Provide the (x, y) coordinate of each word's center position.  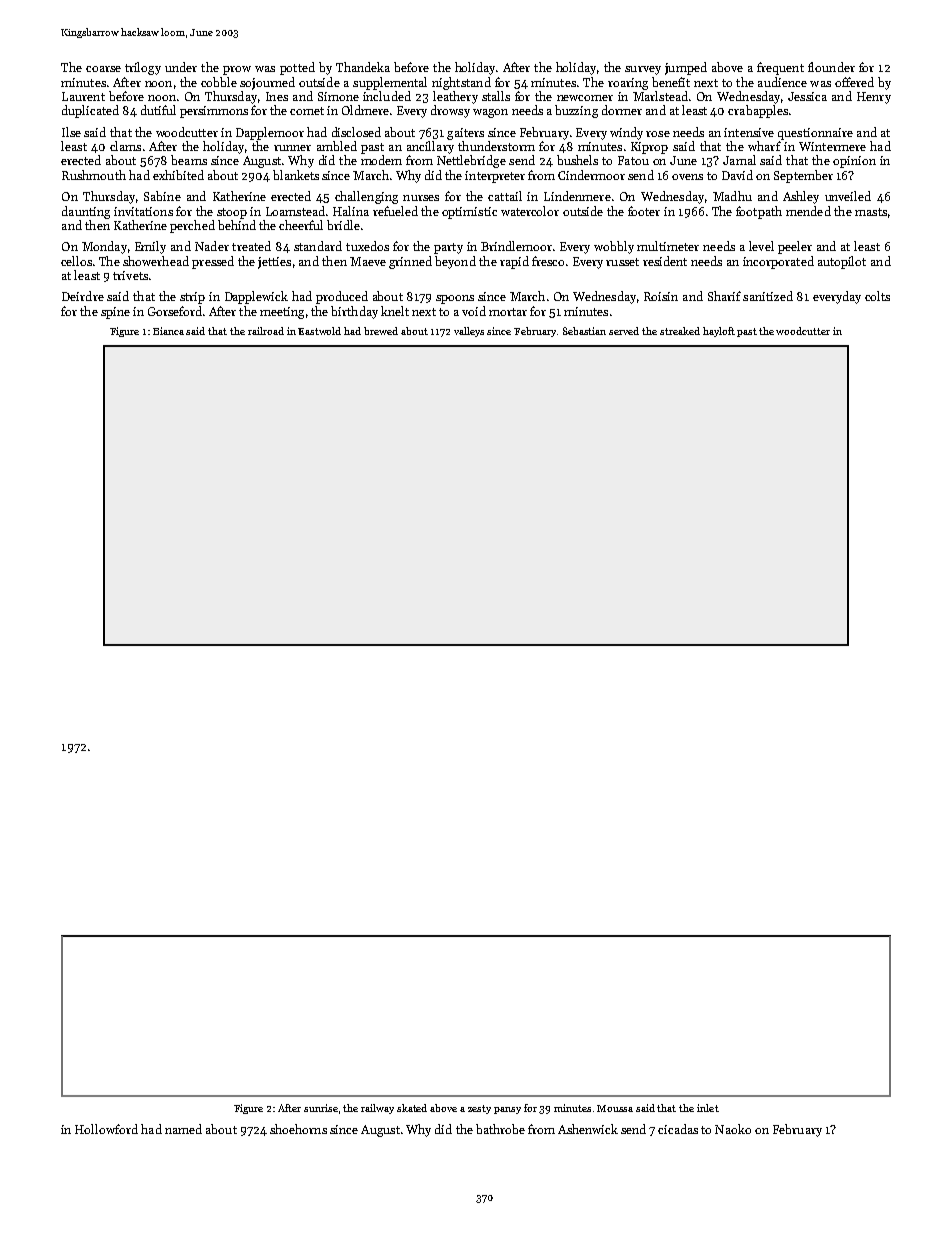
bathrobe (500, 1129)
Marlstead (660, 96)
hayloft (719, 332)
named (183, 1129)
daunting (86, 212)
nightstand (461, 83)
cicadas (678, 1129)
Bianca (168, 331)
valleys (469, 332)
